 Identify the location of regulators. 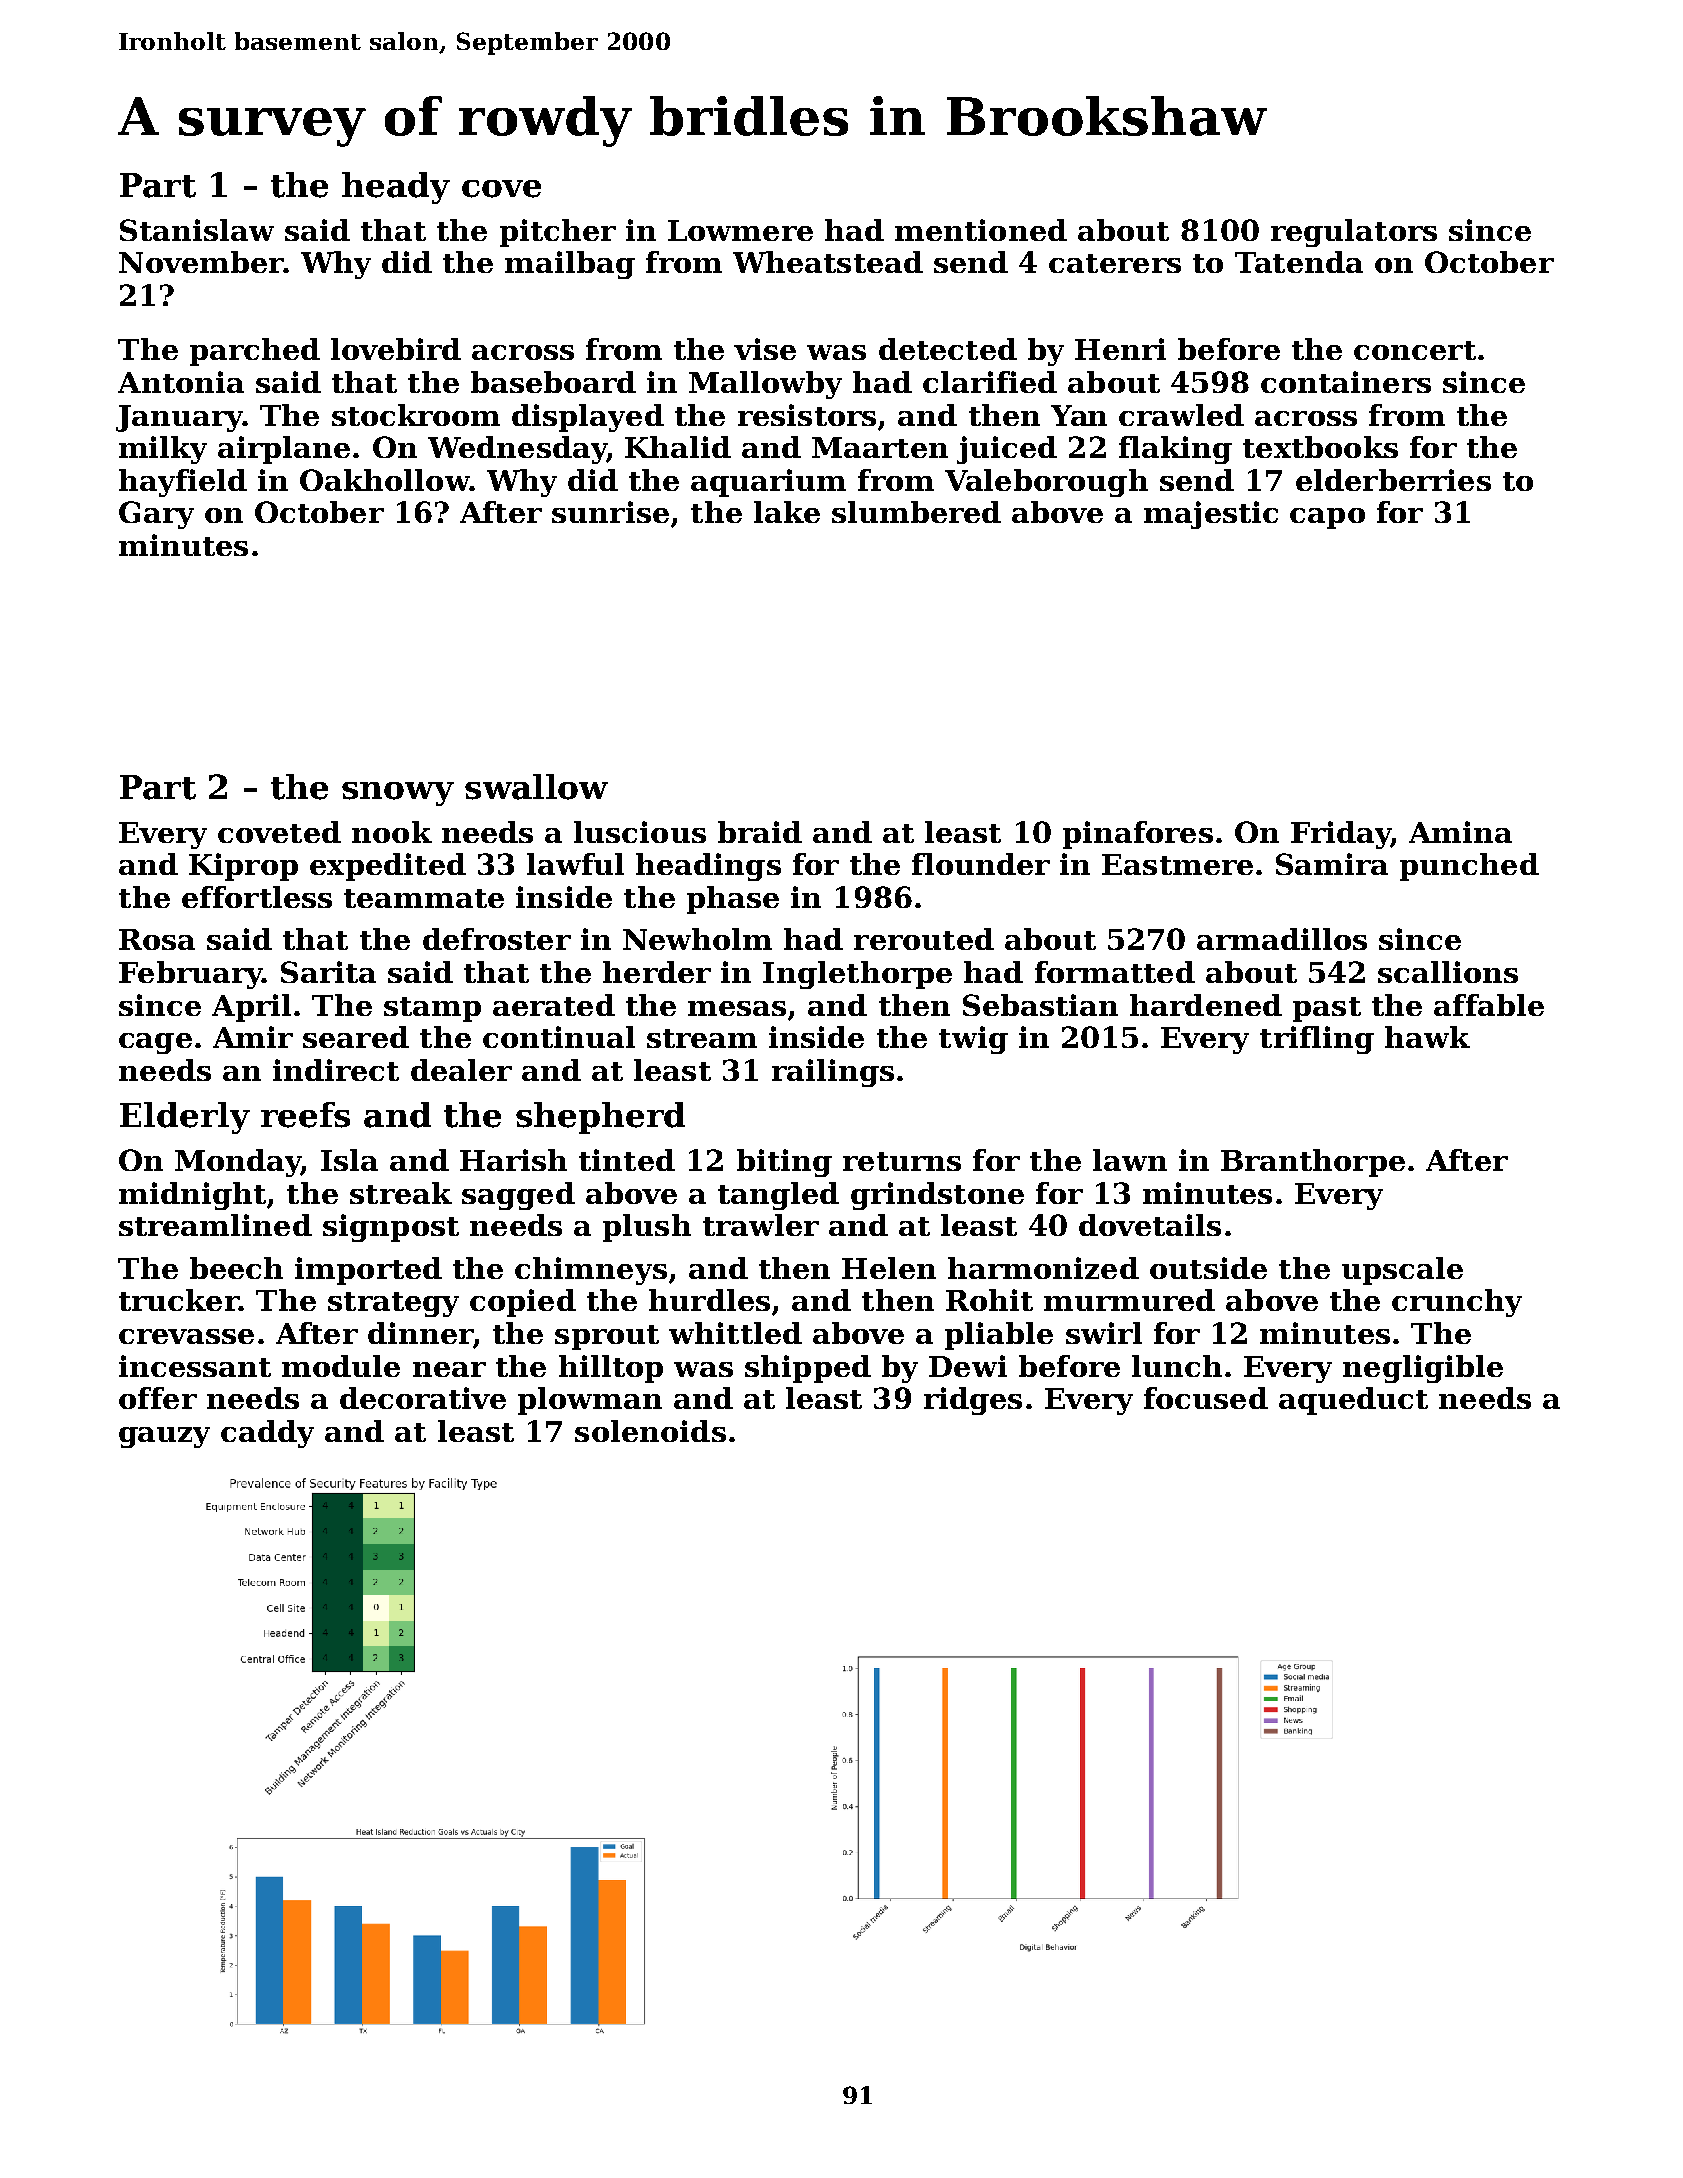
(1354, 233).
